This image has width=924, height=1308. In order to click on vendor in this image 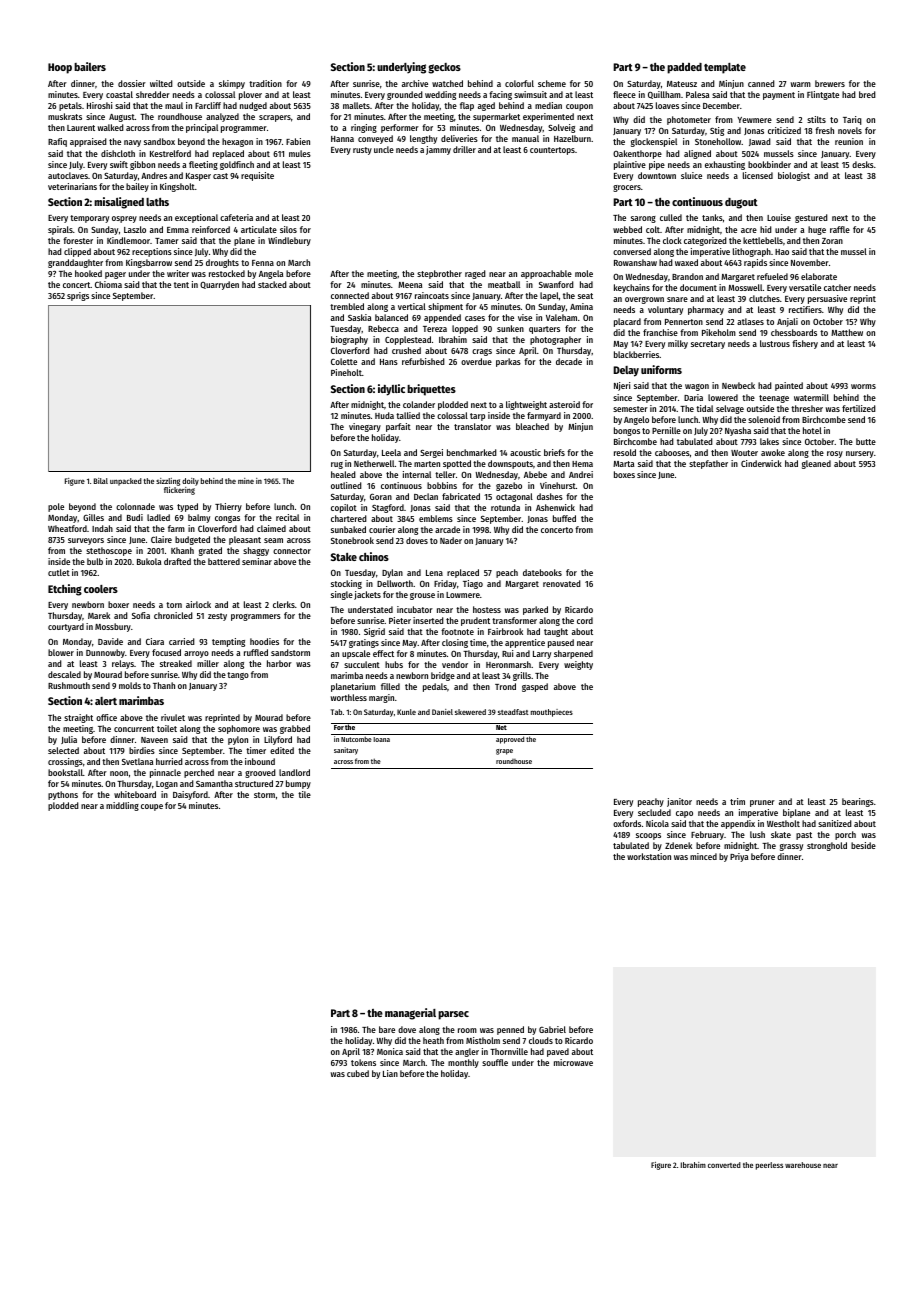, I will do `click(455, 664)`.
